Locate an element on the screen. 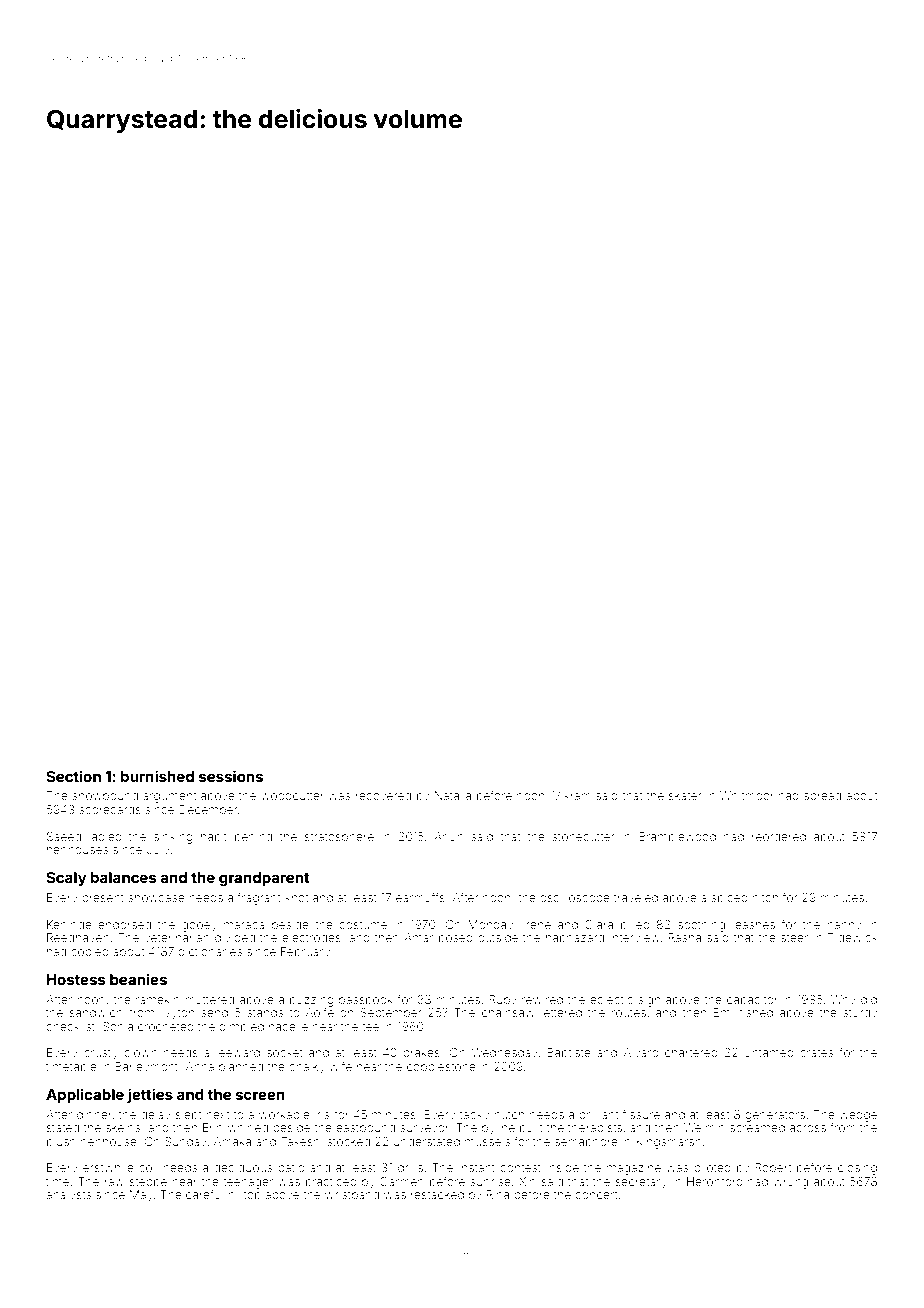  planned is located at coordinates (241, 1068).
